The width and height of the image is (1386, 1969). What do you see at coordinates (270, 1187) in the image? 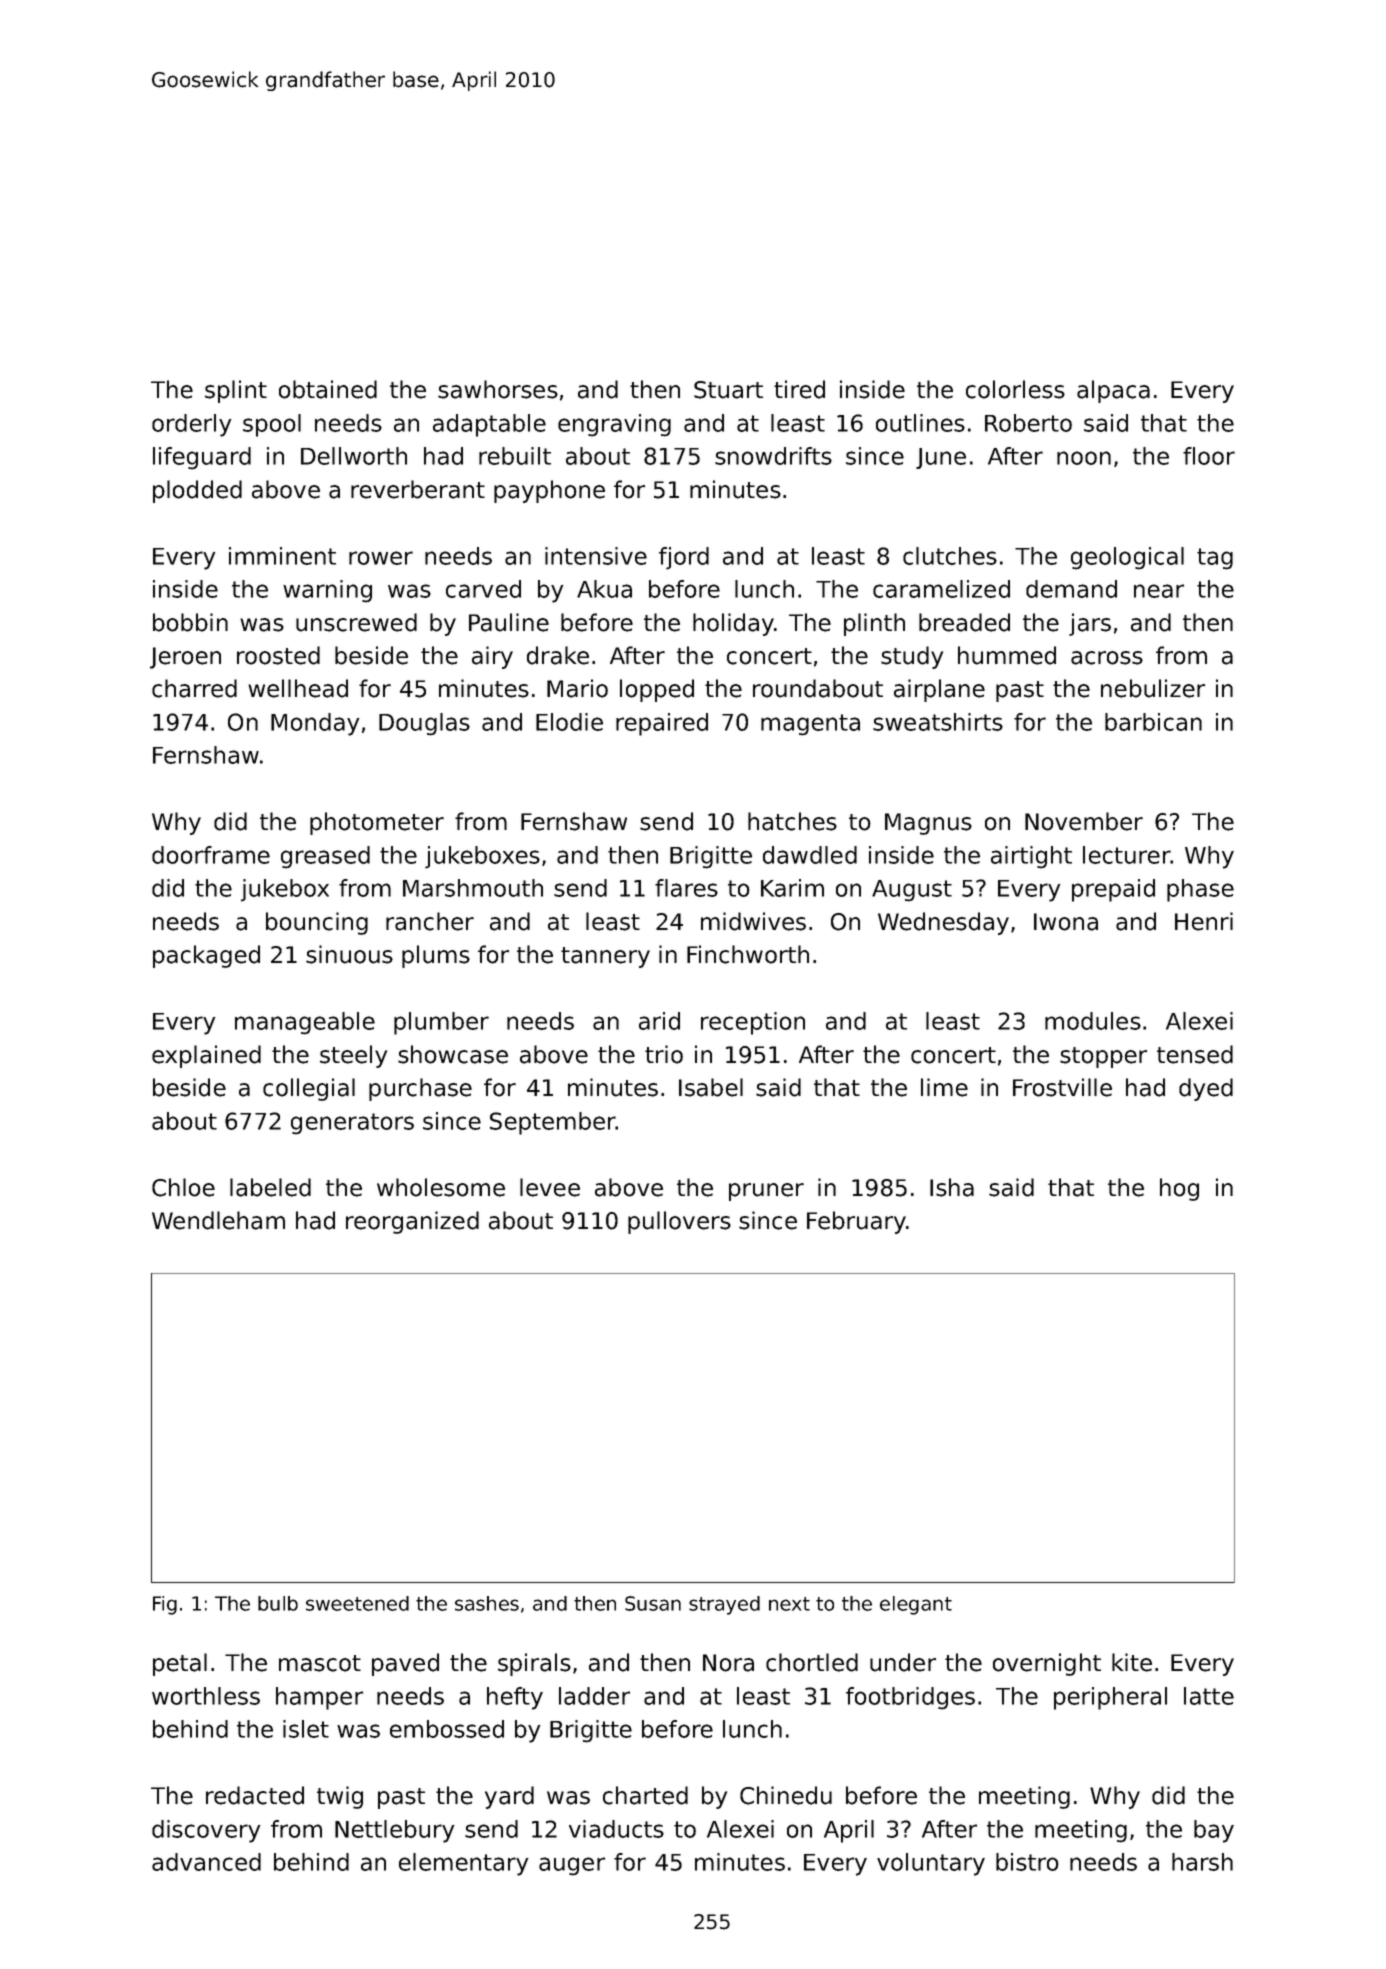
I see `labeled` at bounding box center [270, 1187].
